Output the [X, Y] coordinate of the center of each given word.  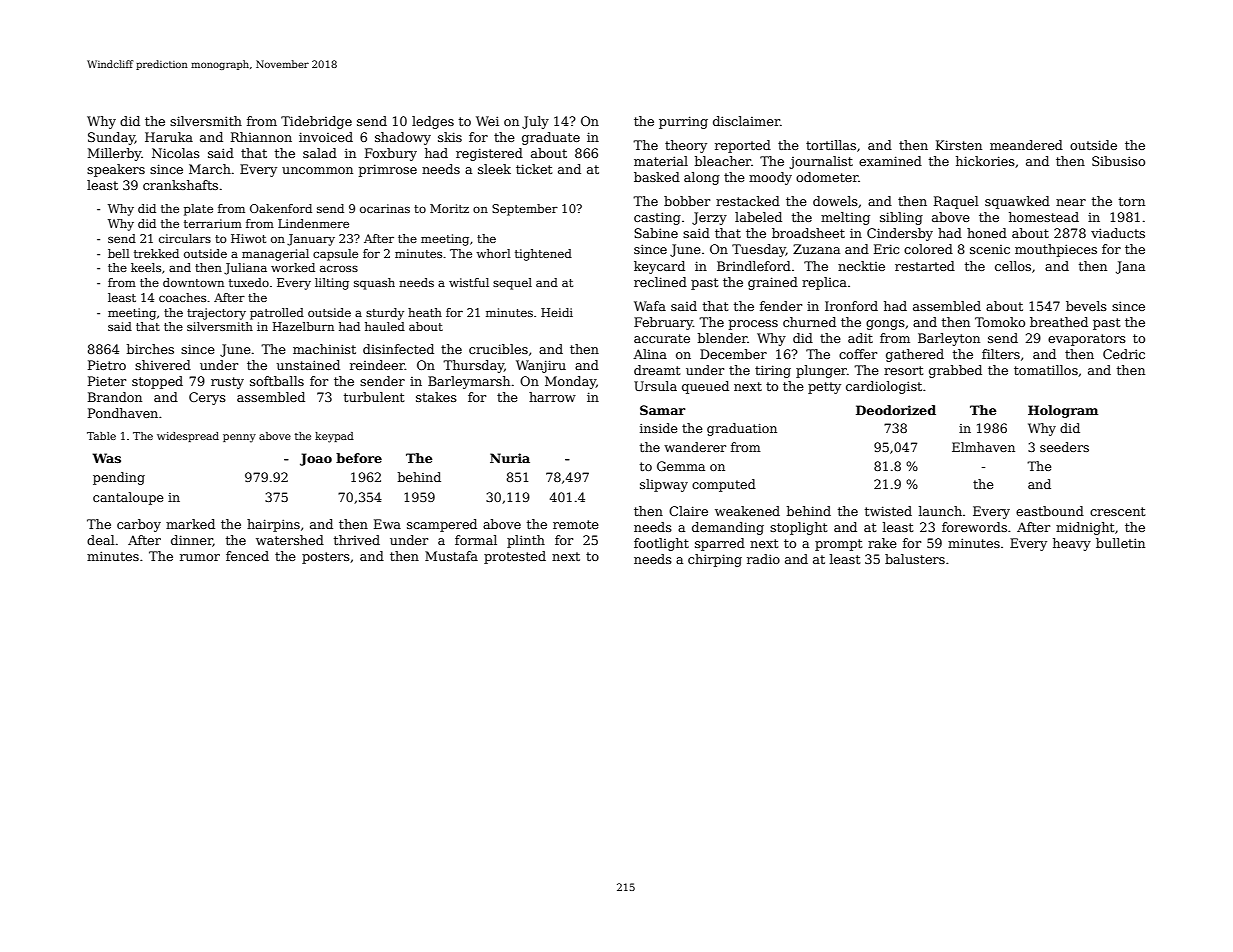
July [535, 122]
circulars [185, 238]
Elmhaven [983, 447]
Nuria [510, 458]
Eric [886, 249]
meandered [1026, 145]
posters [326, 558]
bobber [687, 201]
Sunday [111, 138]
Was [107, 458]
